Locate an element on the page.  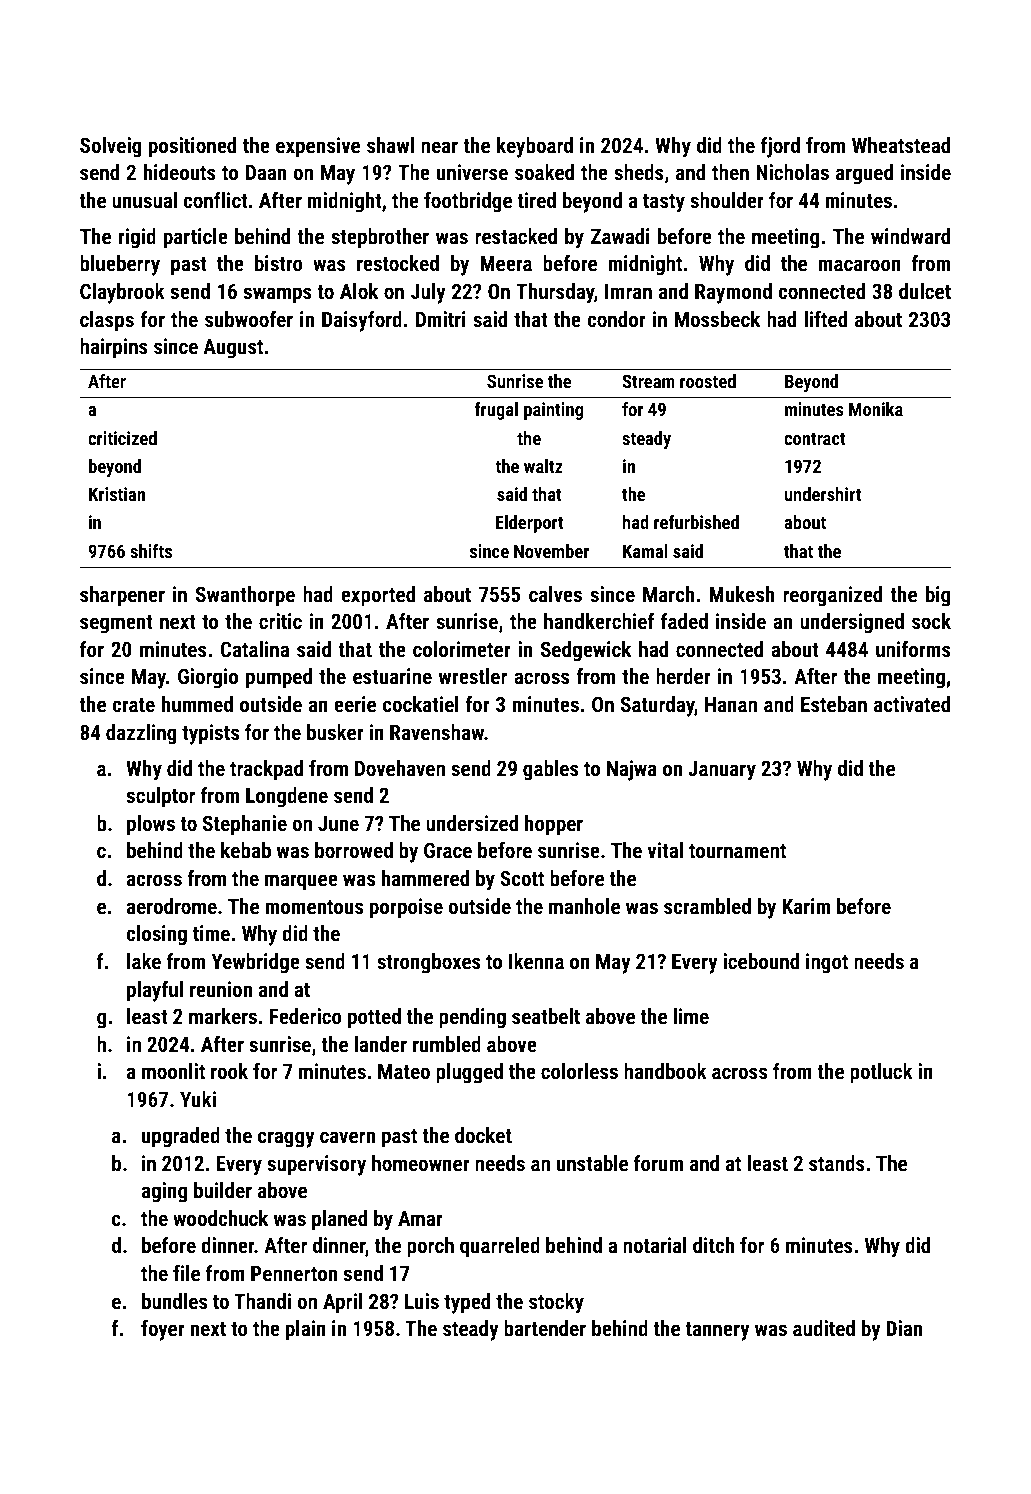
painting is located at coordinates (553, 411).
